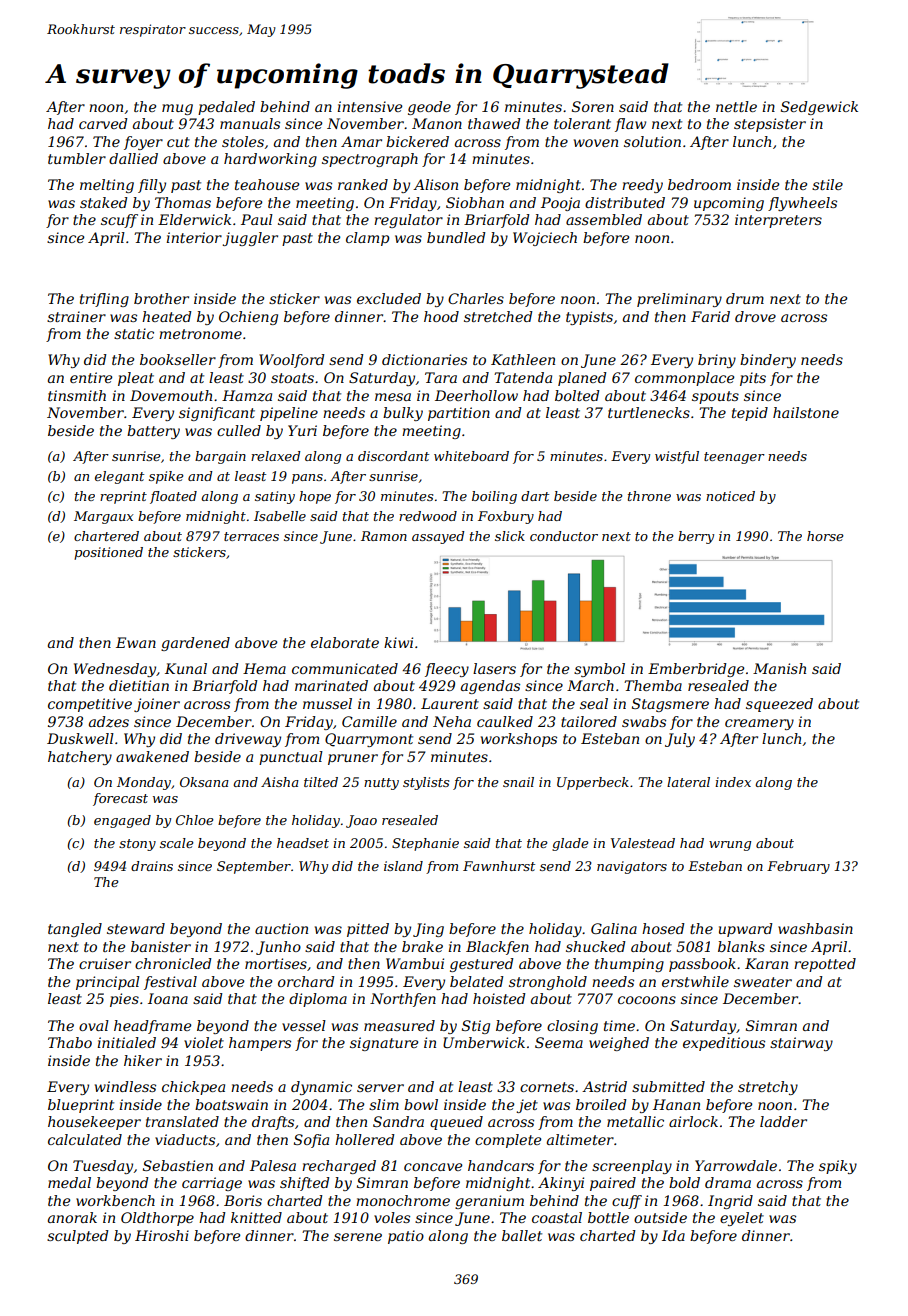 The width and height of the screenshot is (908, 1316). I want to click on Soren, so click(593, 106).
